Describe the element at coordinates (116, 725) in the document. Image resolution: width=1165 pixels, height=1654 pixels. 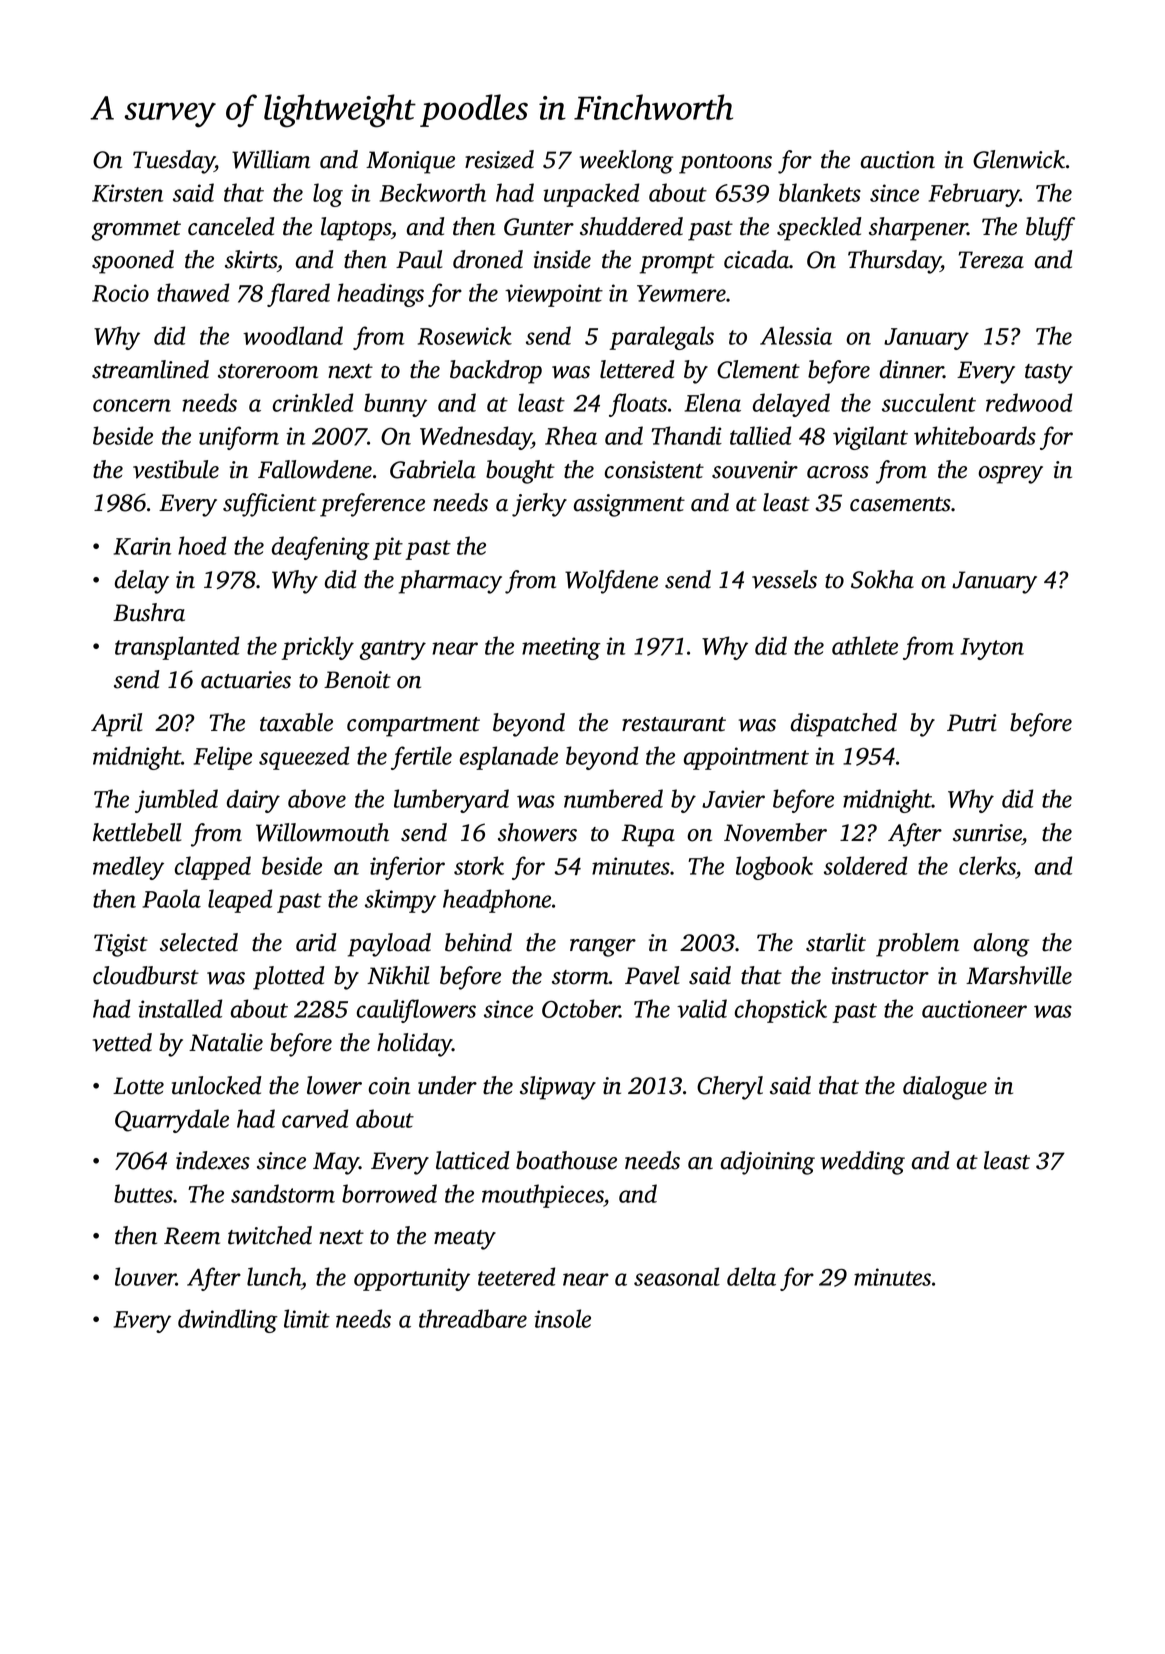
I see `April` at that location.
